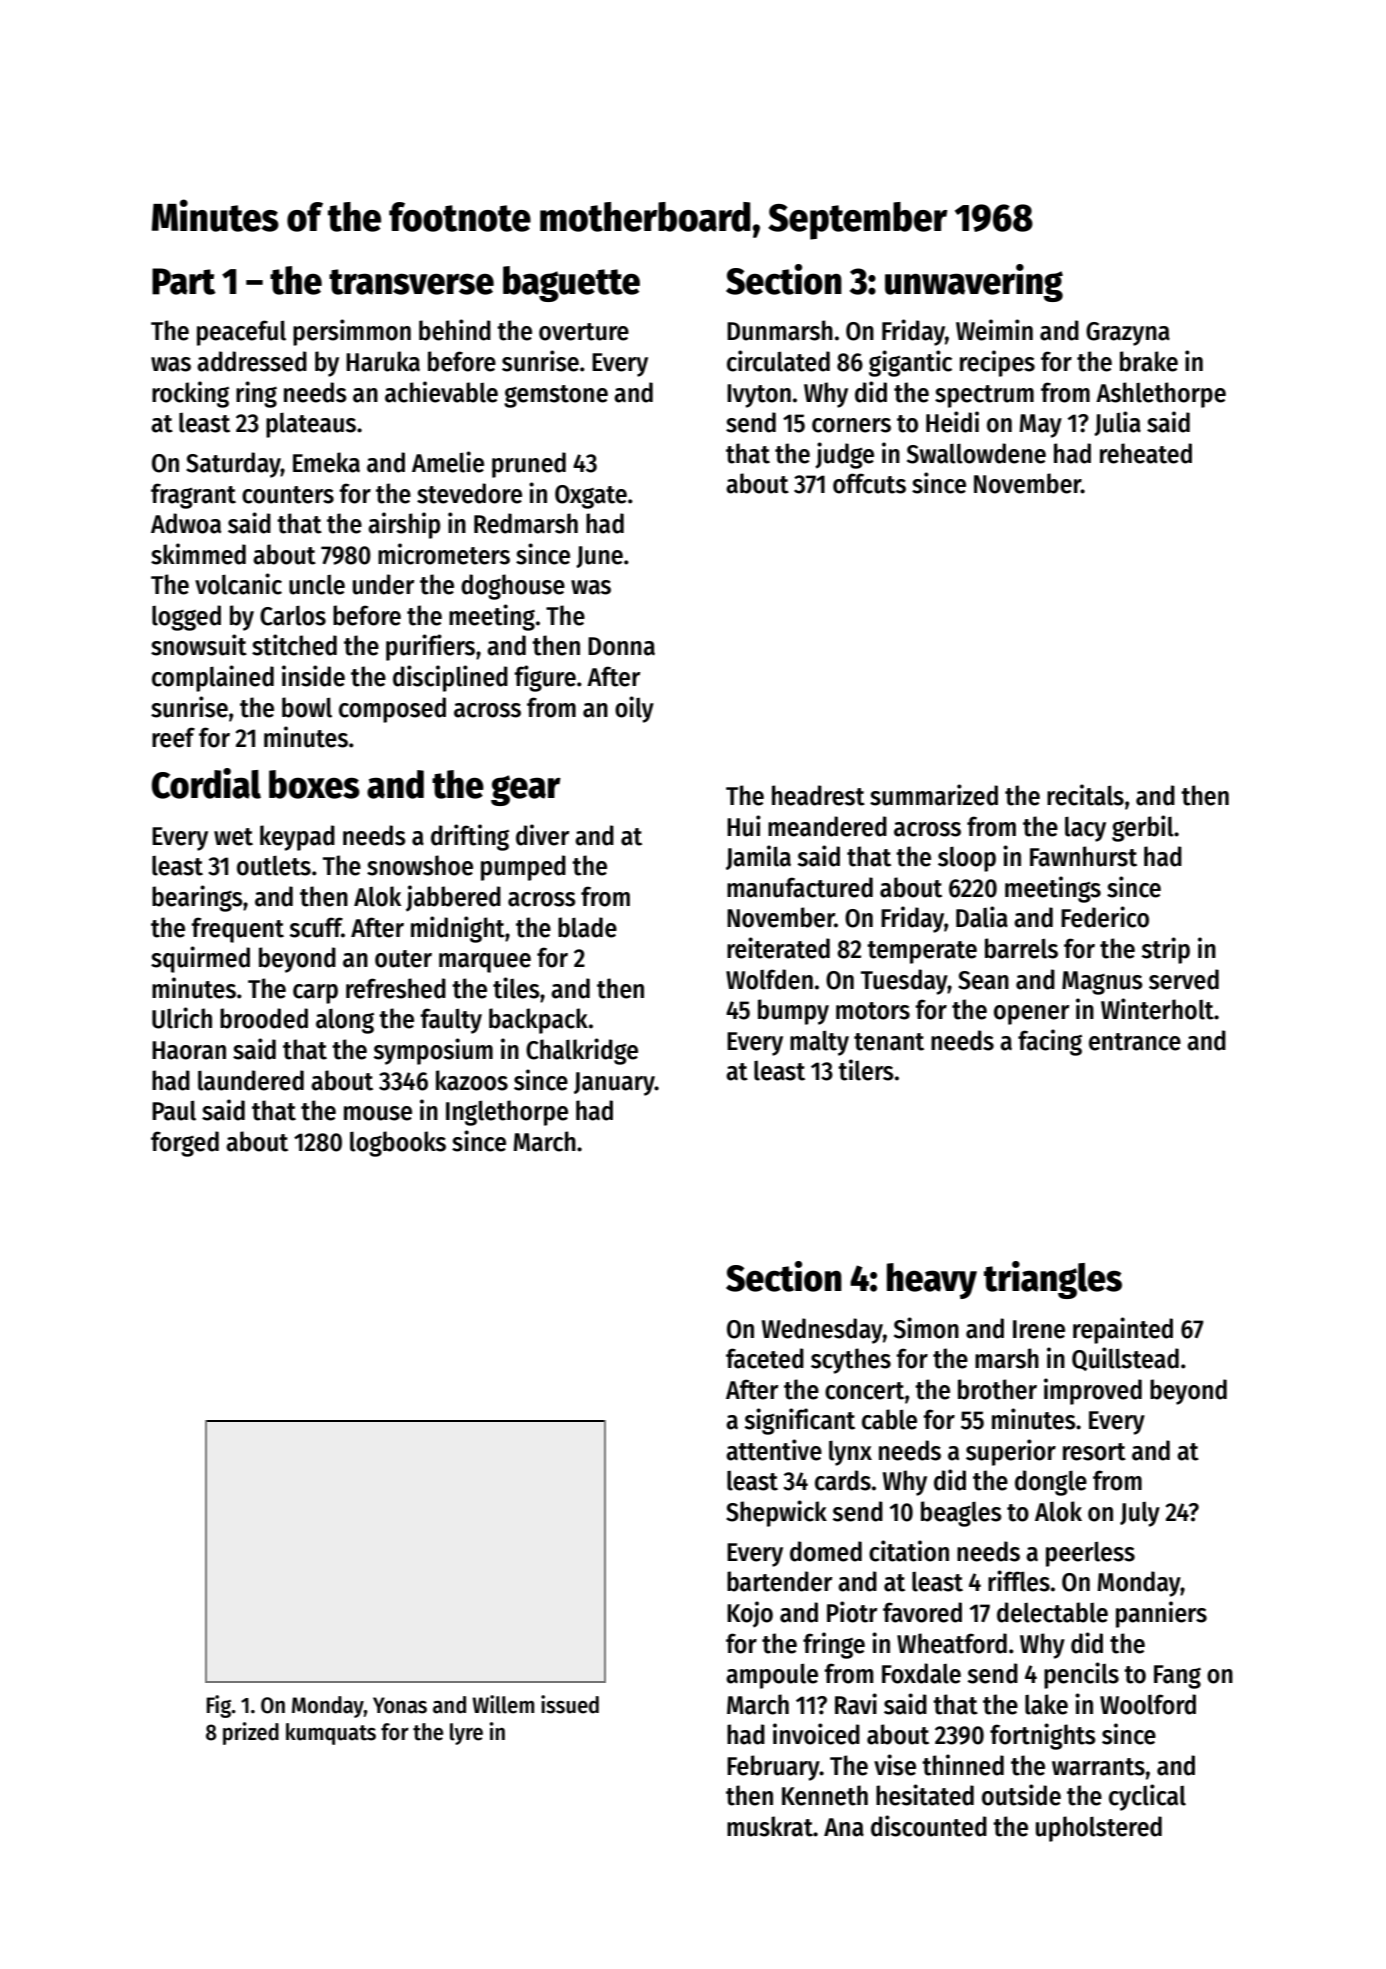  Describe the element at coordinates (198, 554) in the document. I see `skimmed` at that location.
